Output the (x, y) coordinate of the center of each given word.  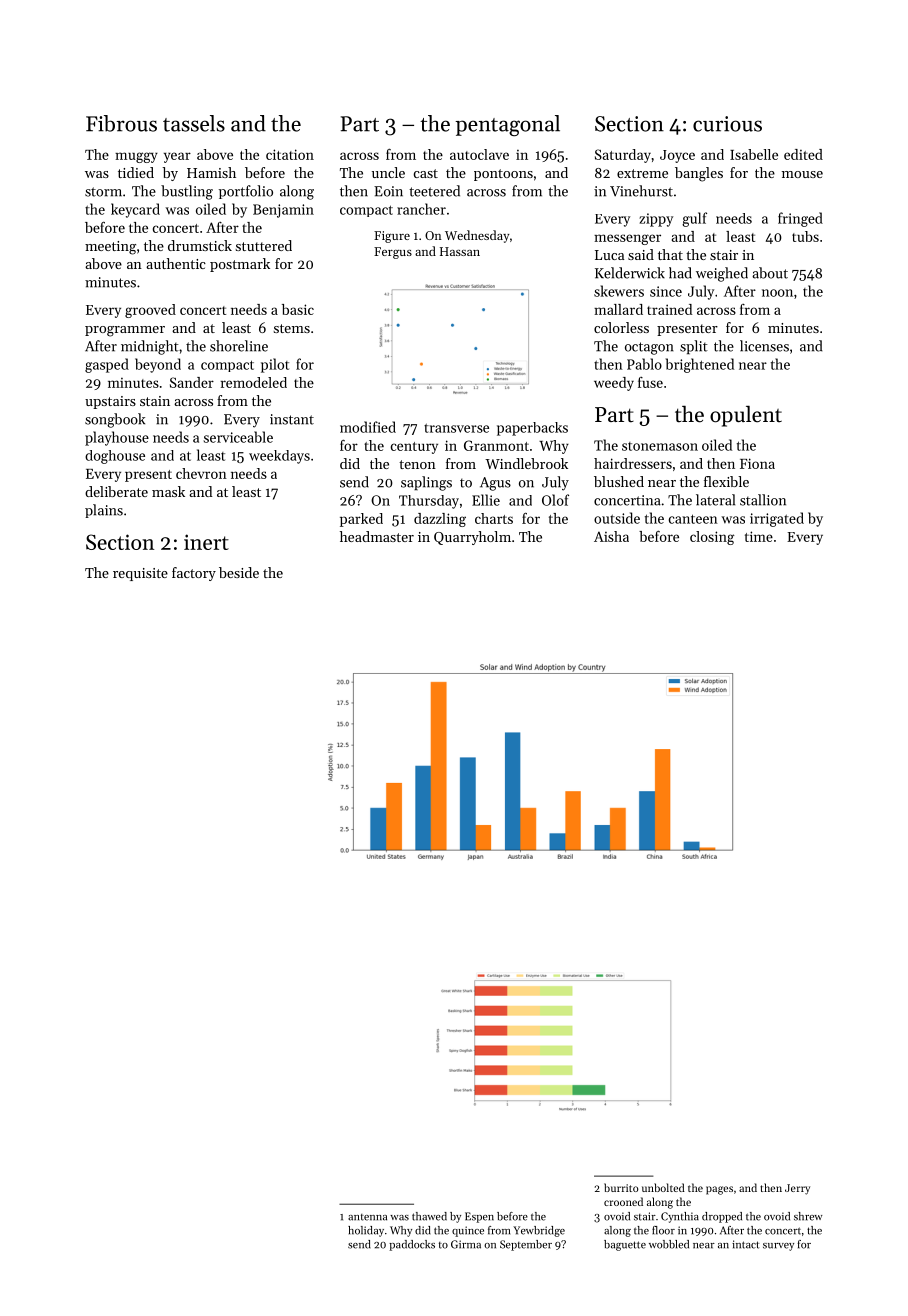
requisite (140, 574)
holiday (366, 1231)
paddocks (412, 1245)
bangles (699, 174)
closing (712, 538)
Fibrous (121, 123)
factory (194, 574)
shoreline (239, 346)
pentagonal (507, 125)
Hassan (460, 251)
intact (745, 1244)
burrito (621, 1187)
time (759, 536)
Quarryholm (472, 538)
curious (727, 124)
